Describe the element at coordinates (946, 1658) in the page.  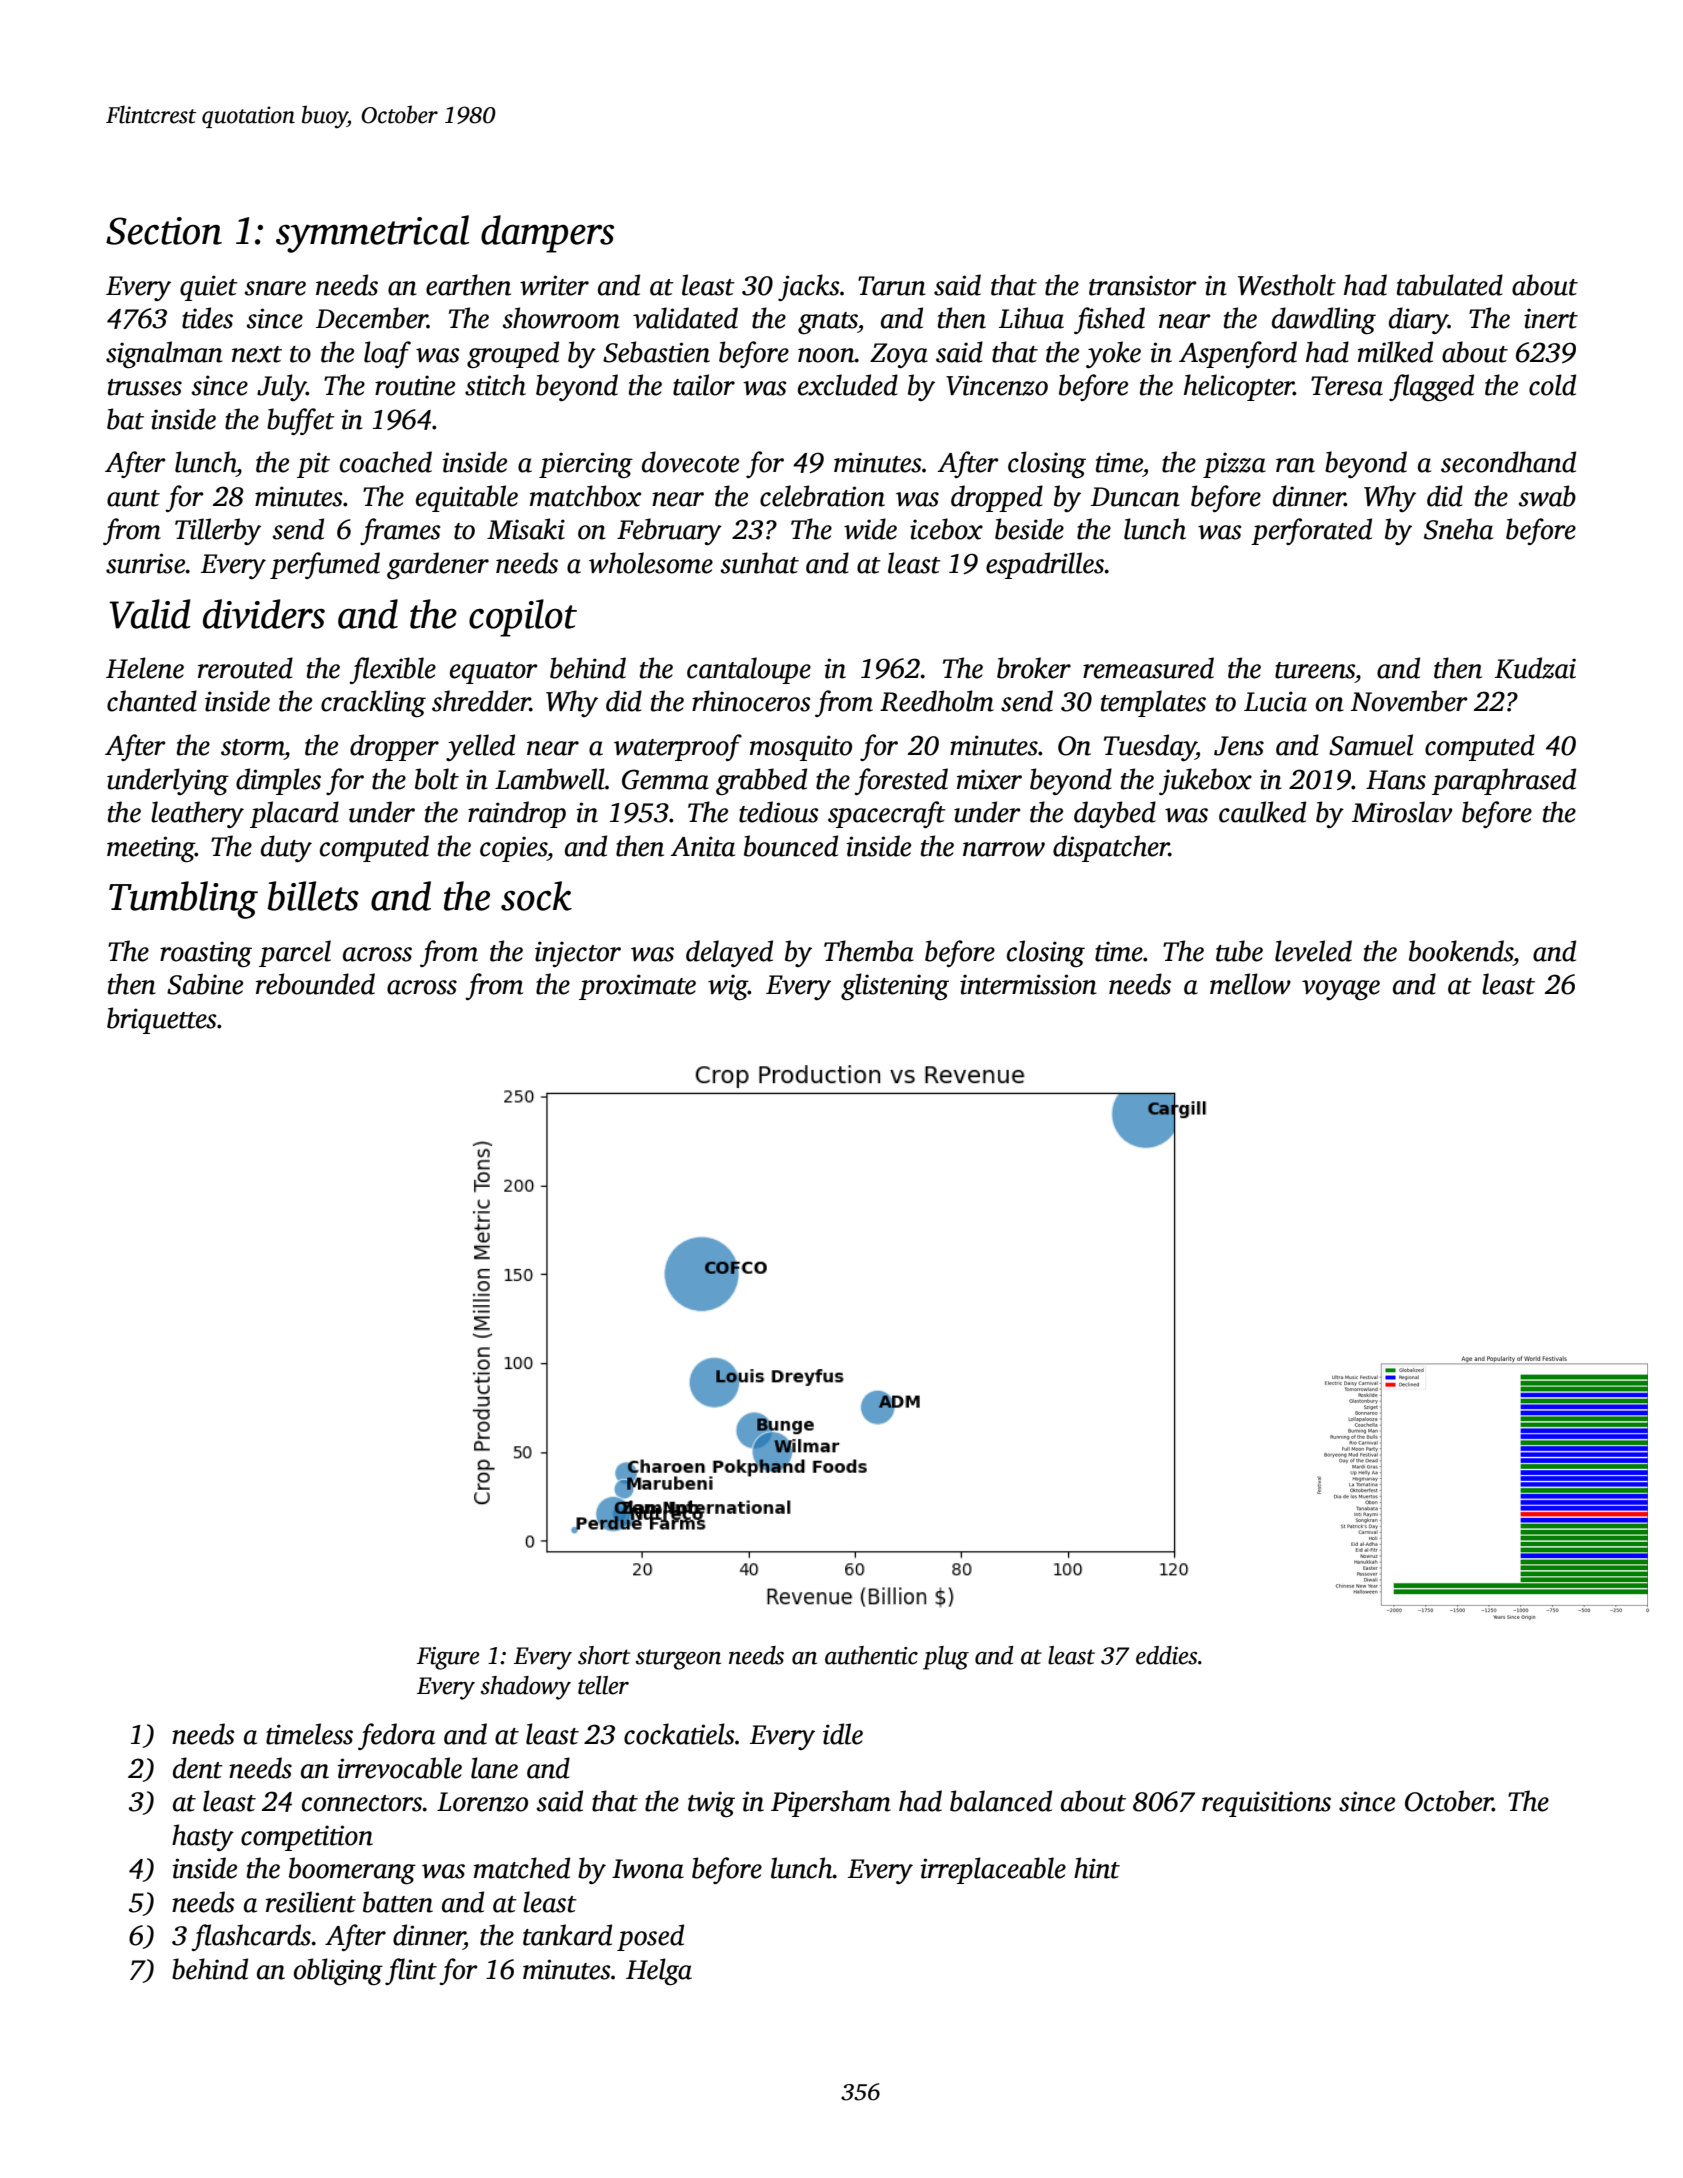
I see `plug` at that location.
